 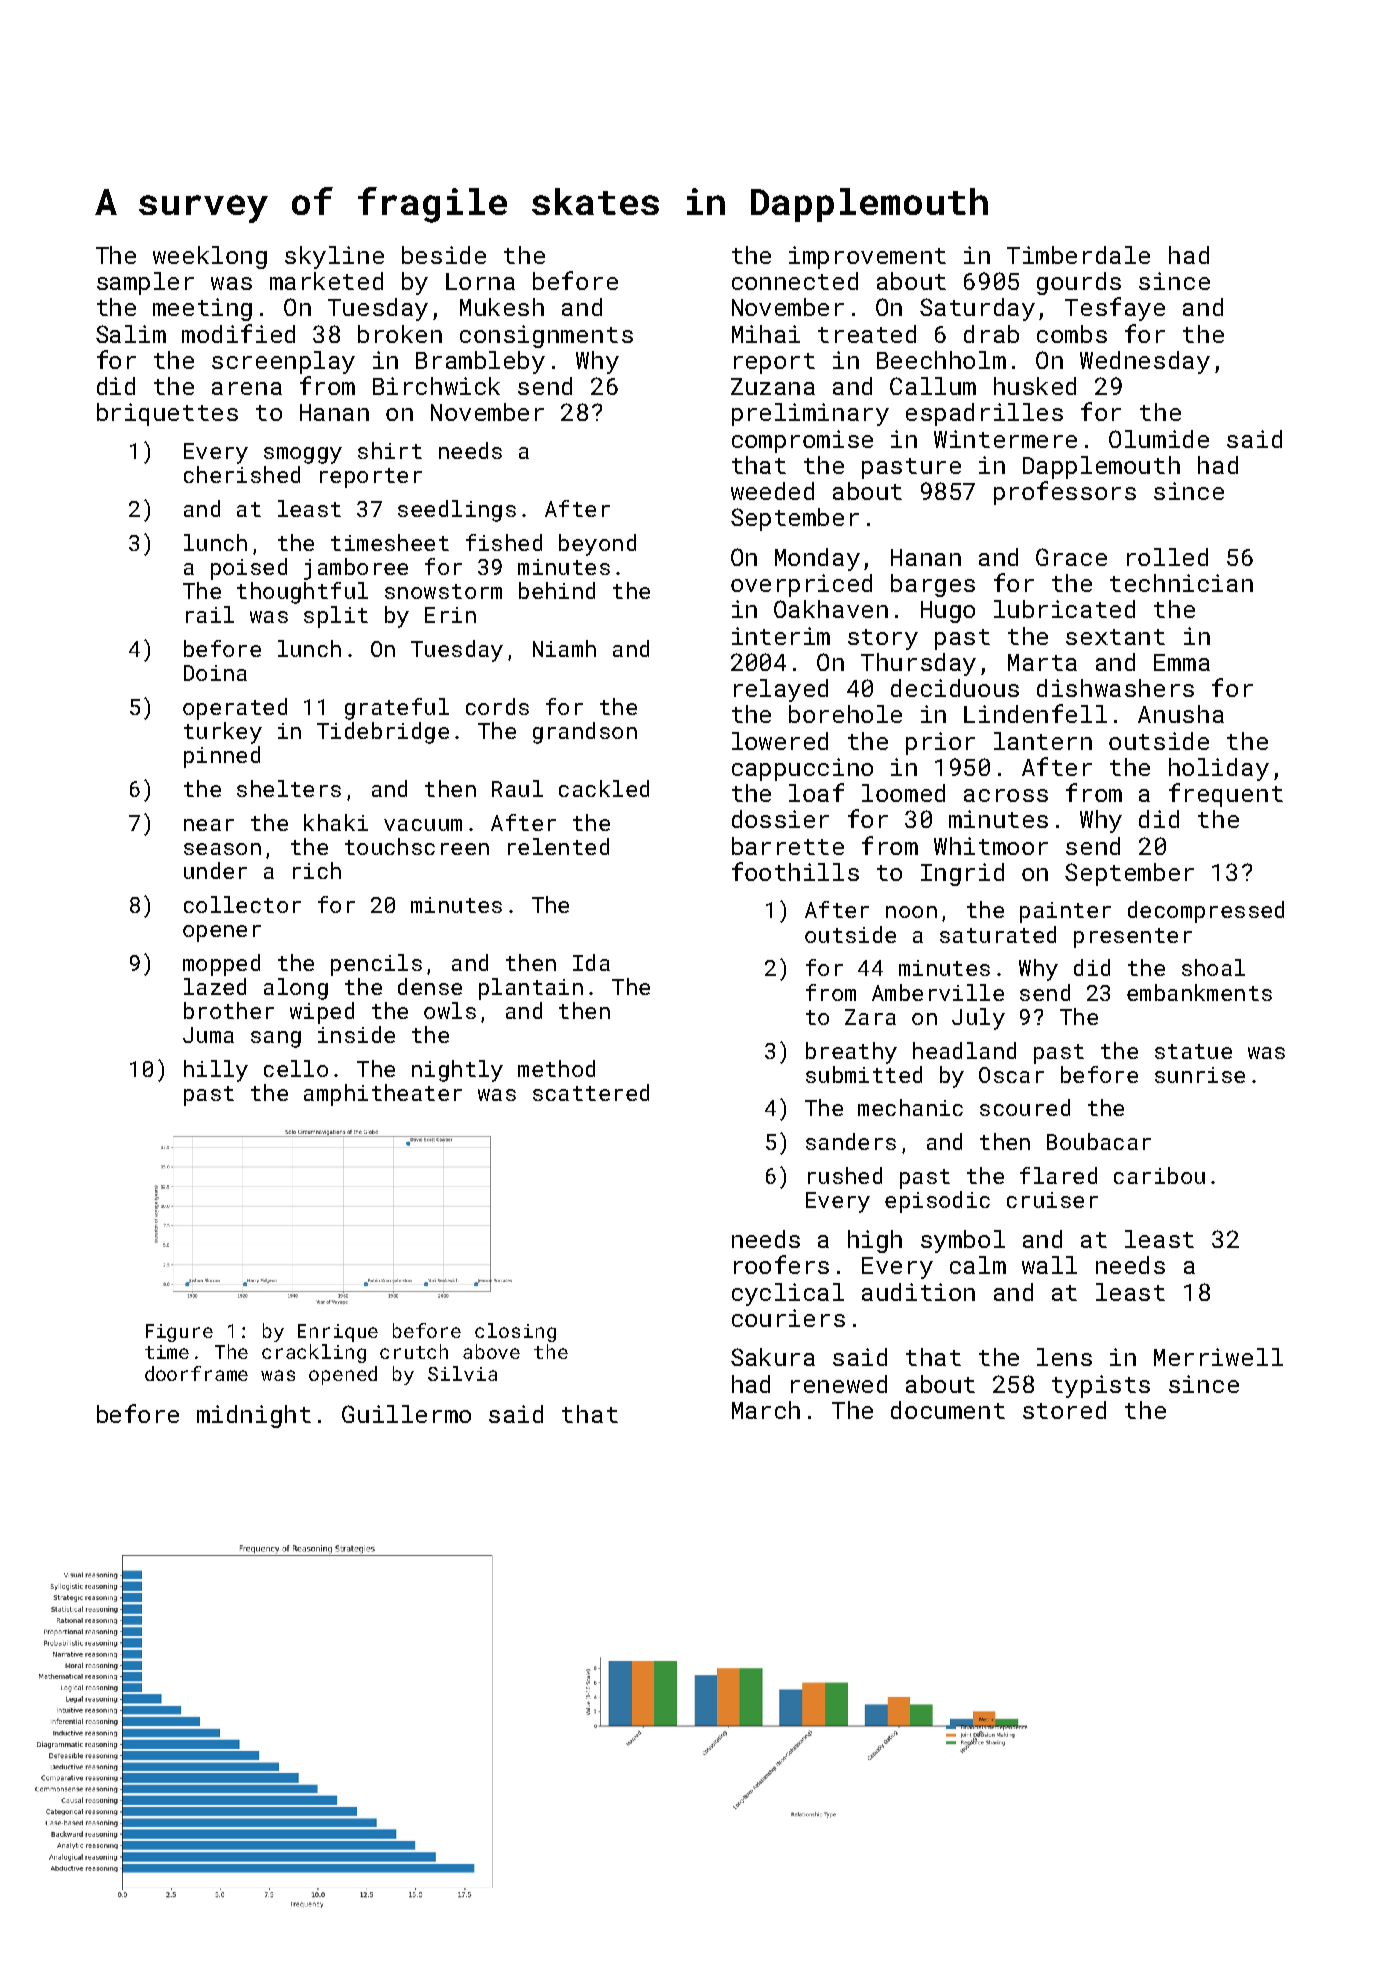 What do you see at coordinates (1181, 583) in the screenshot?
I see `technician` at bounding box center [1181, 583].
